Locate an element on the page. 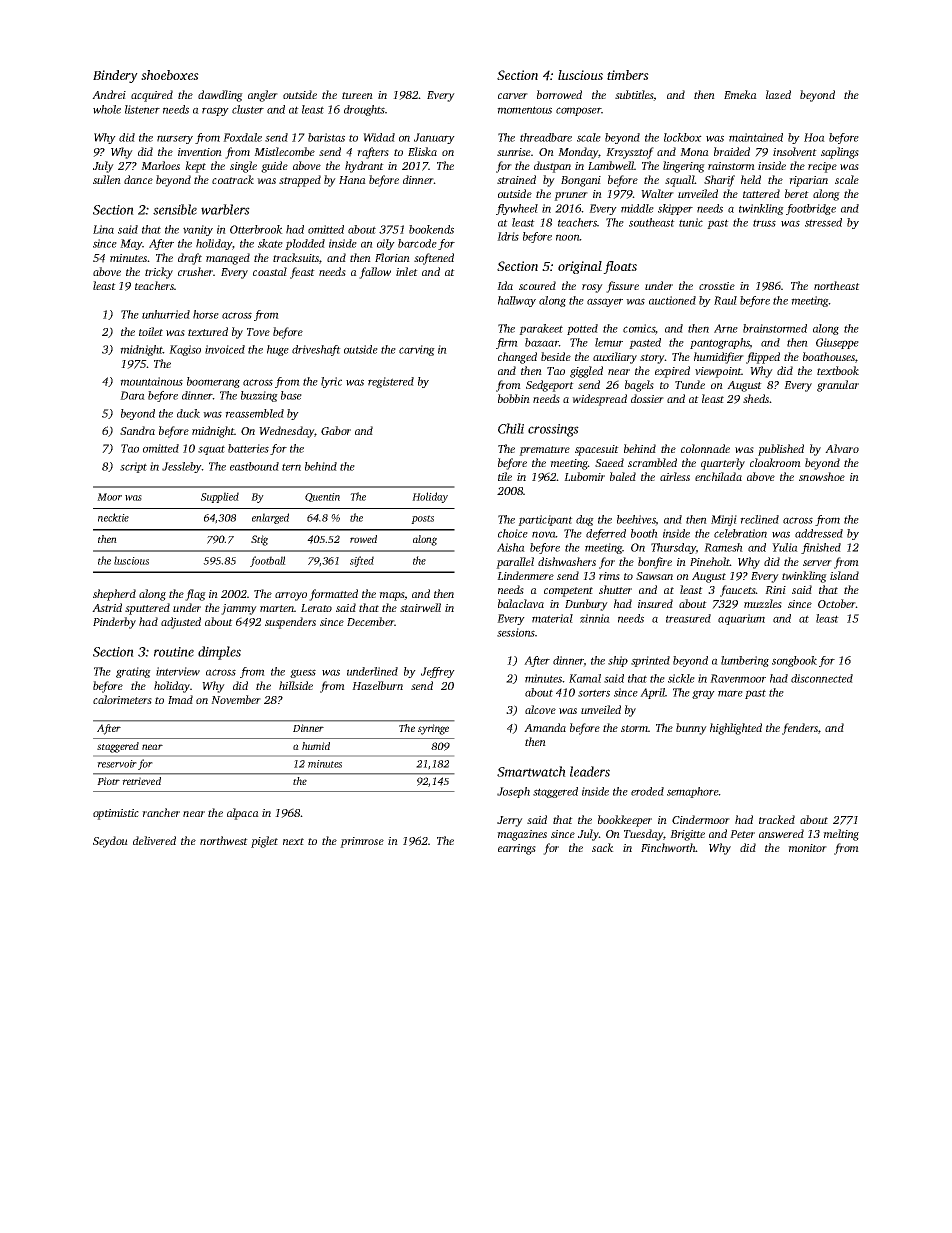 The height and width of the document is (1233, 952). lingering is located at coordinates (684, 167).
